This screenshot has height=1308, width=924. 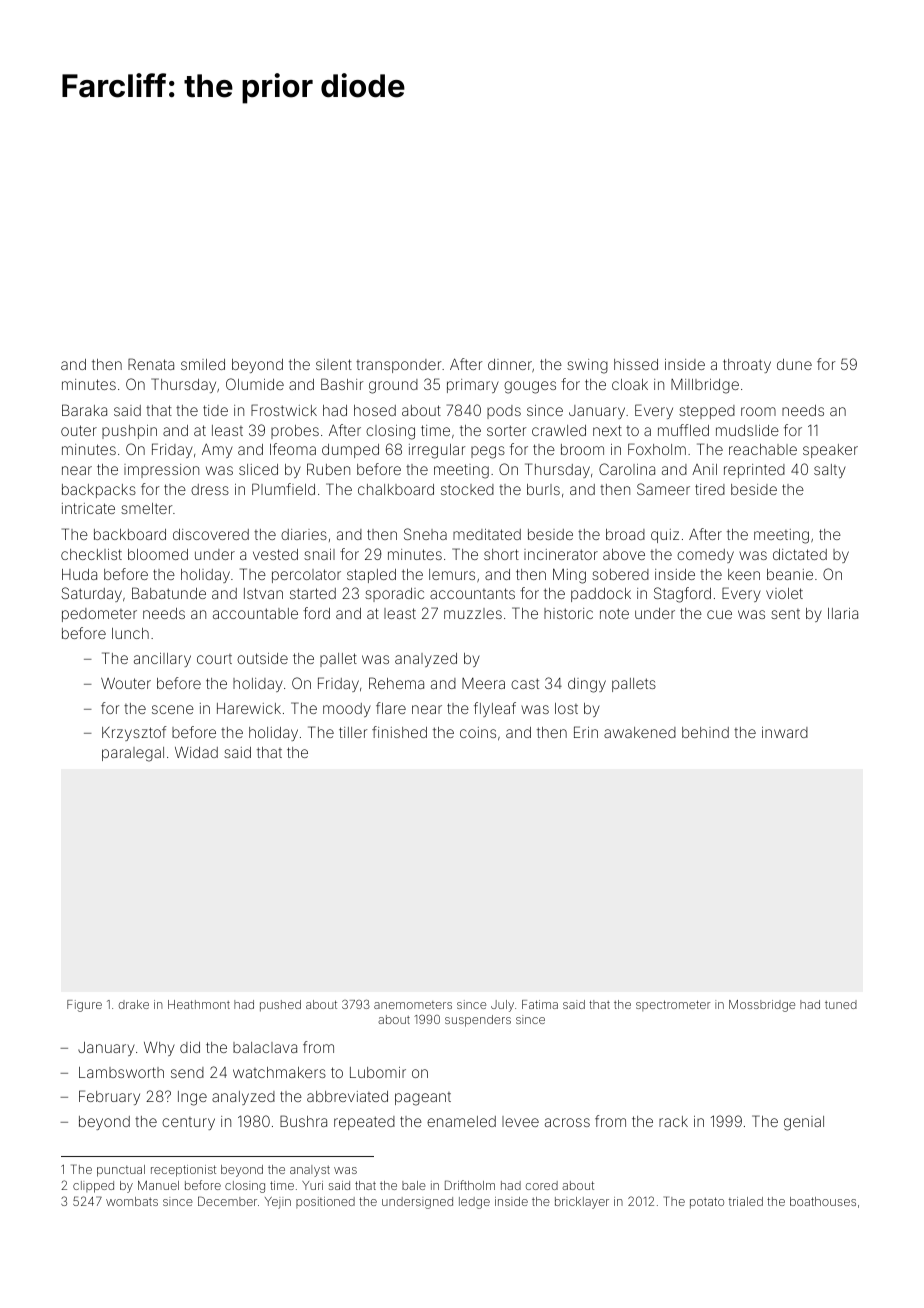 What do you see at coordinates (843, 613) in the screenshot?
I see `Ilaria` at bounding box center [843, 613].
